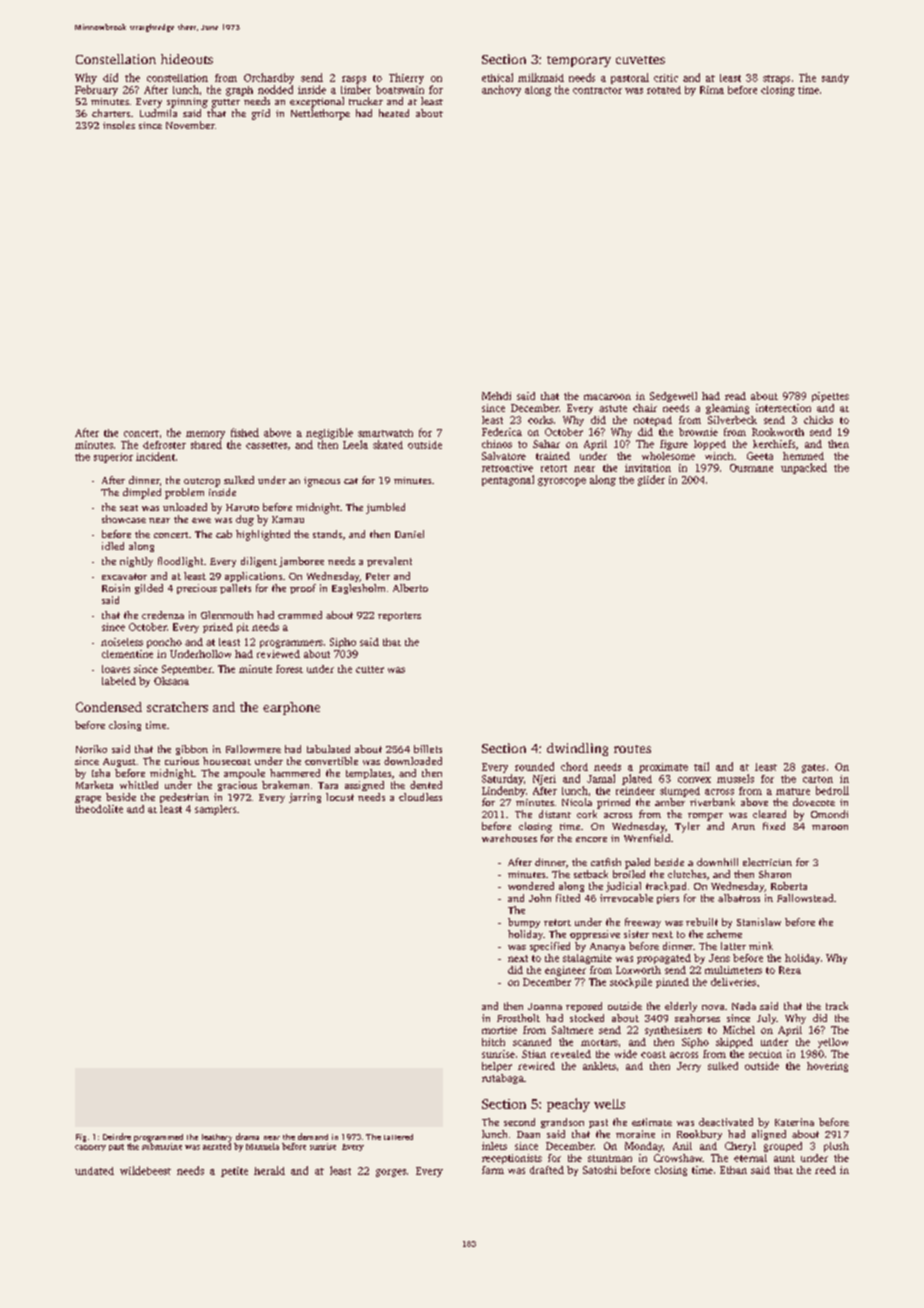 The height and width of the screenshot is (1308, 924). I want to click on hideouts, so click(187, 59).
